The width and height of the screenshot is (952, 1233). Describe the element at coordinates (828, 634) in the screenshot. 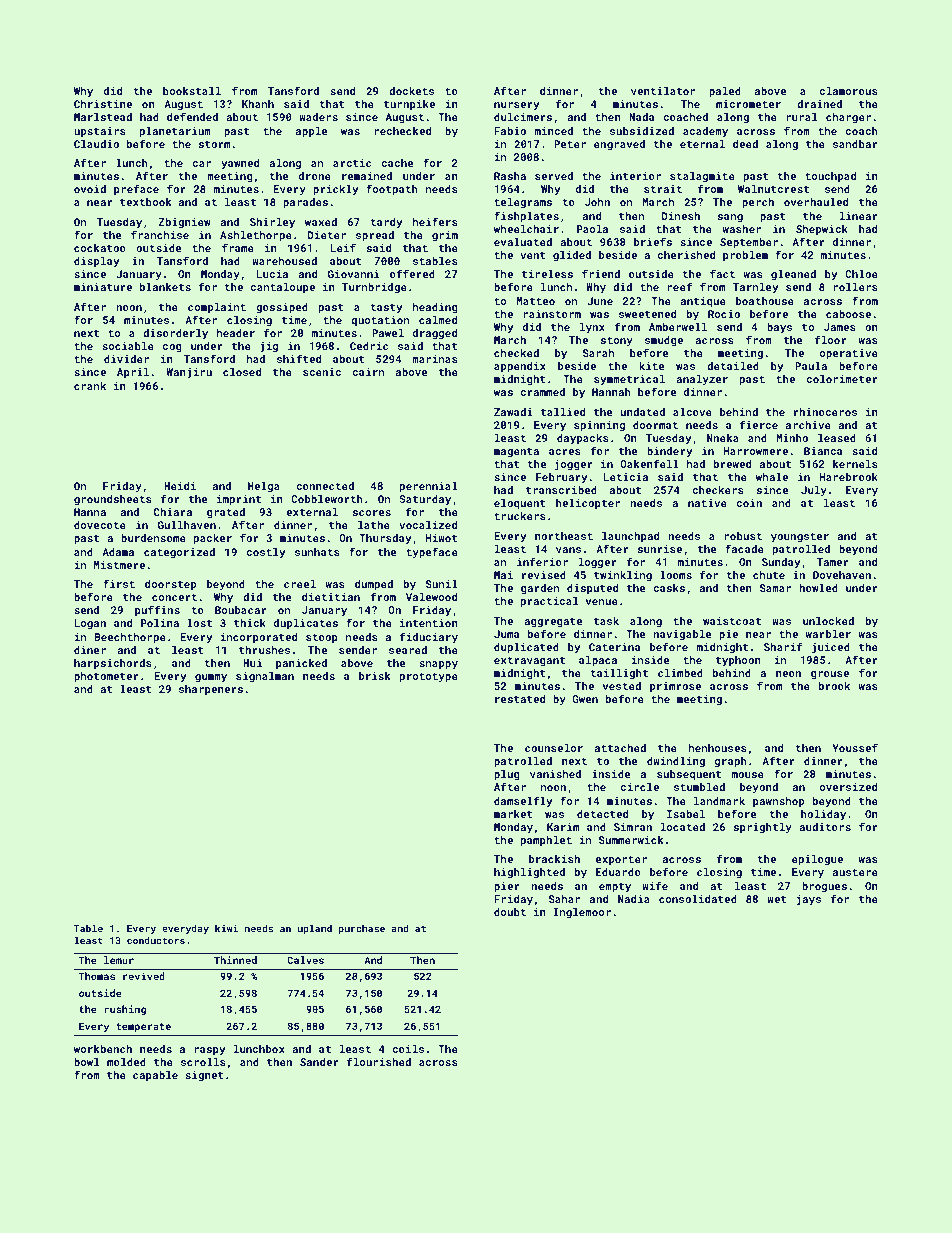

I see `warbler` at that location.
